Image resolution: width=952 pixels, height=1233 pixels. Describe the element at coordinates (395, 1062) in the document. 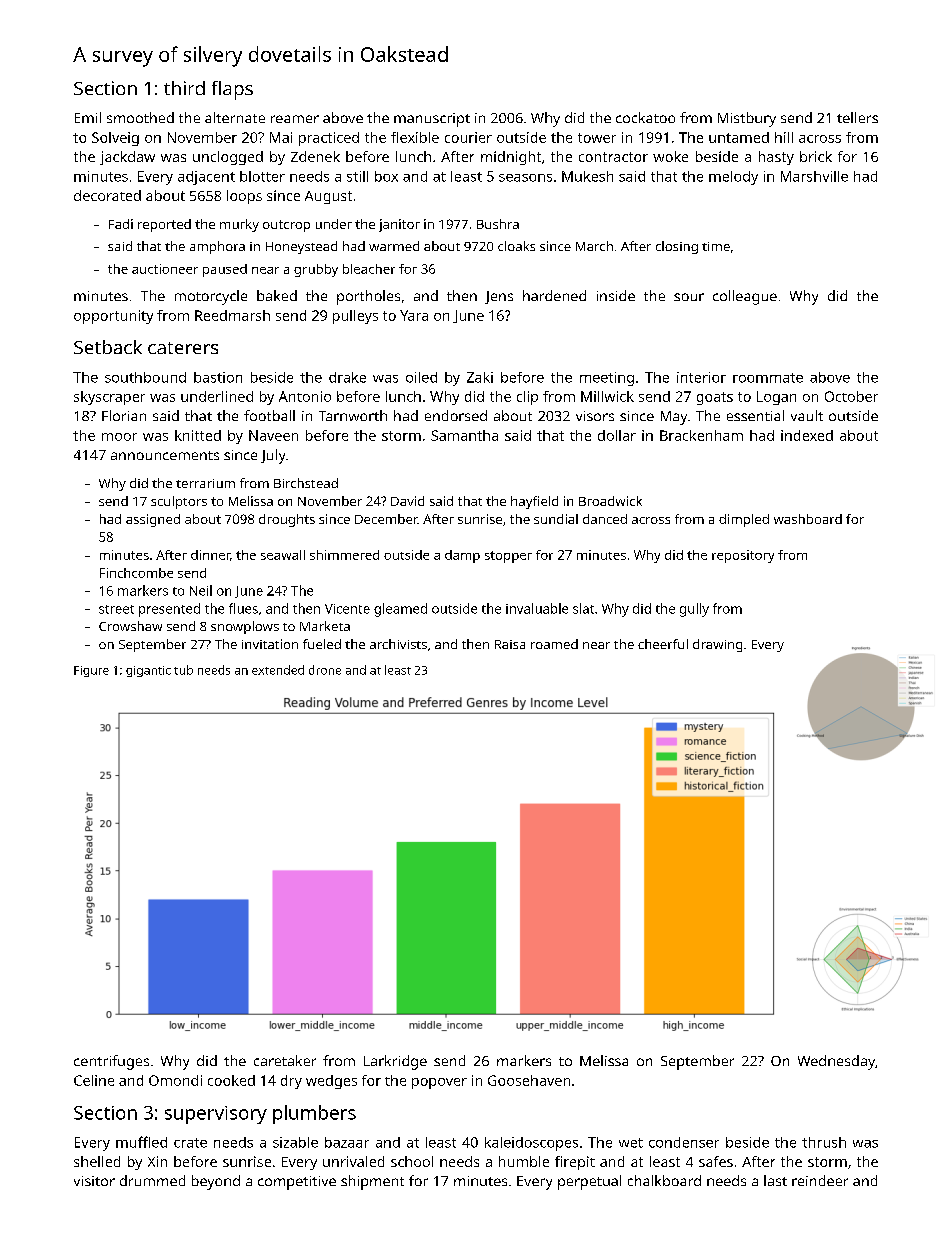

I see `Larkridge` at that location.
